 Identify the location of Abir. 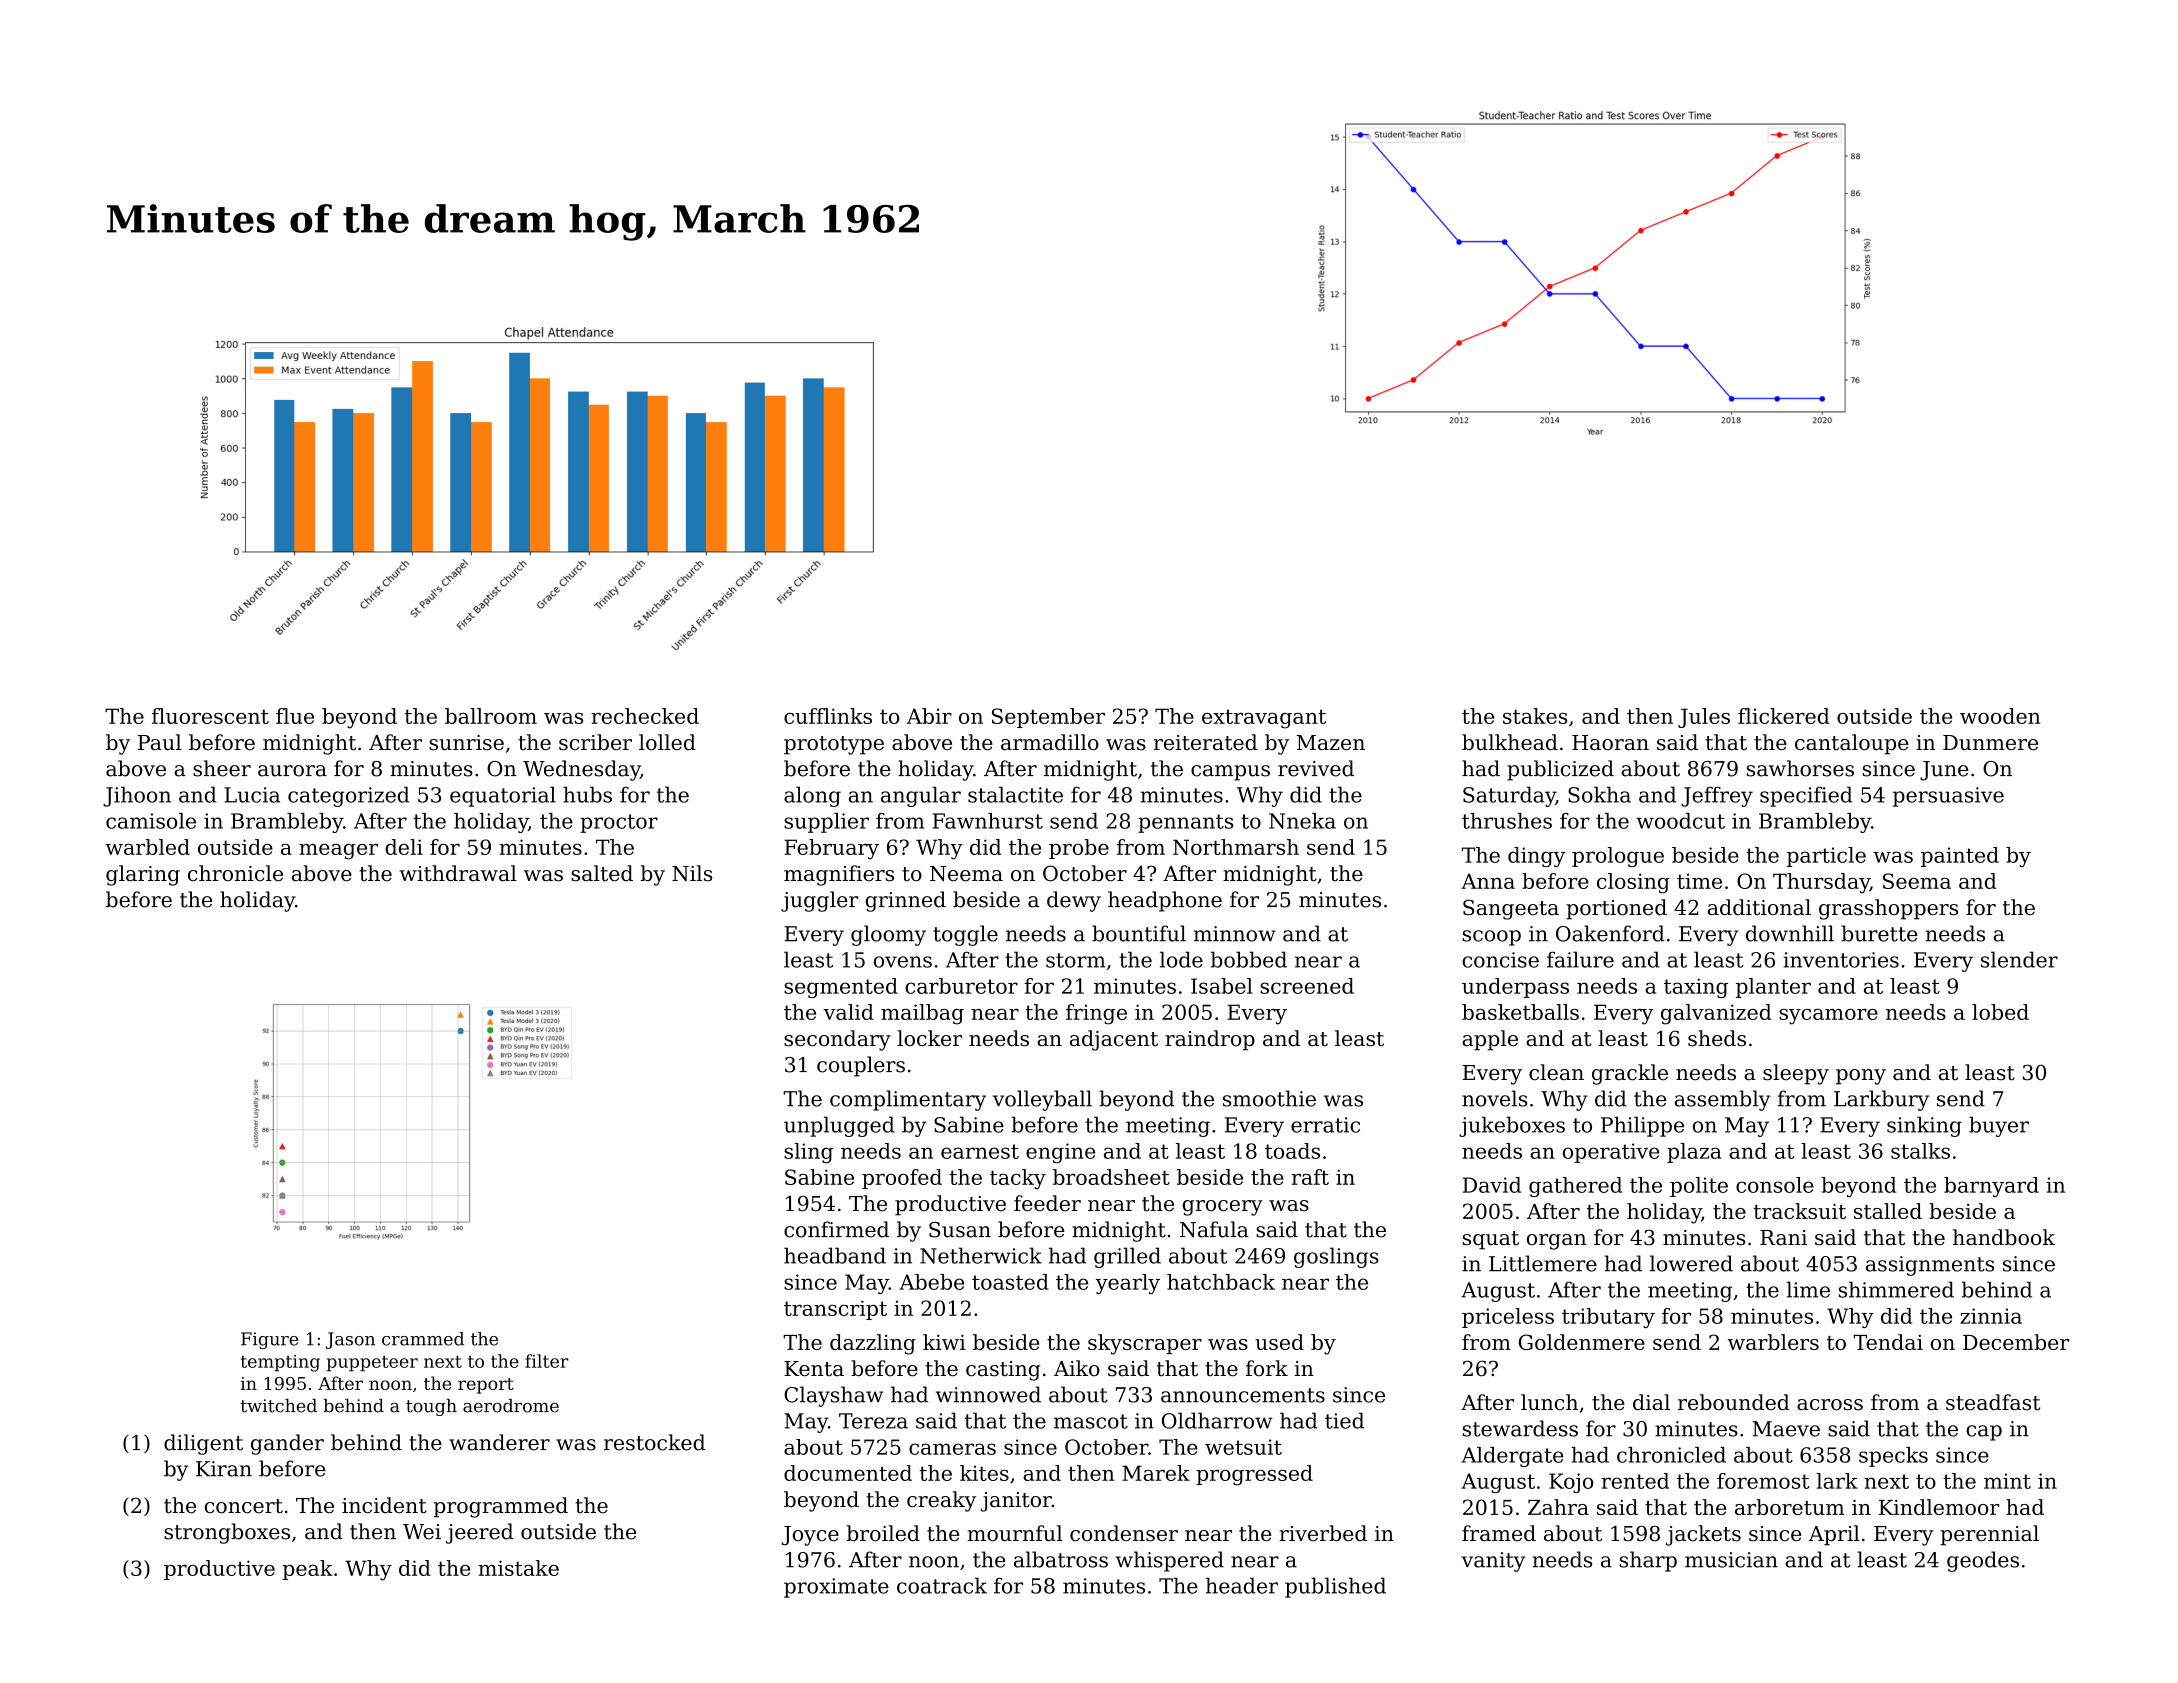
(929, 716).
